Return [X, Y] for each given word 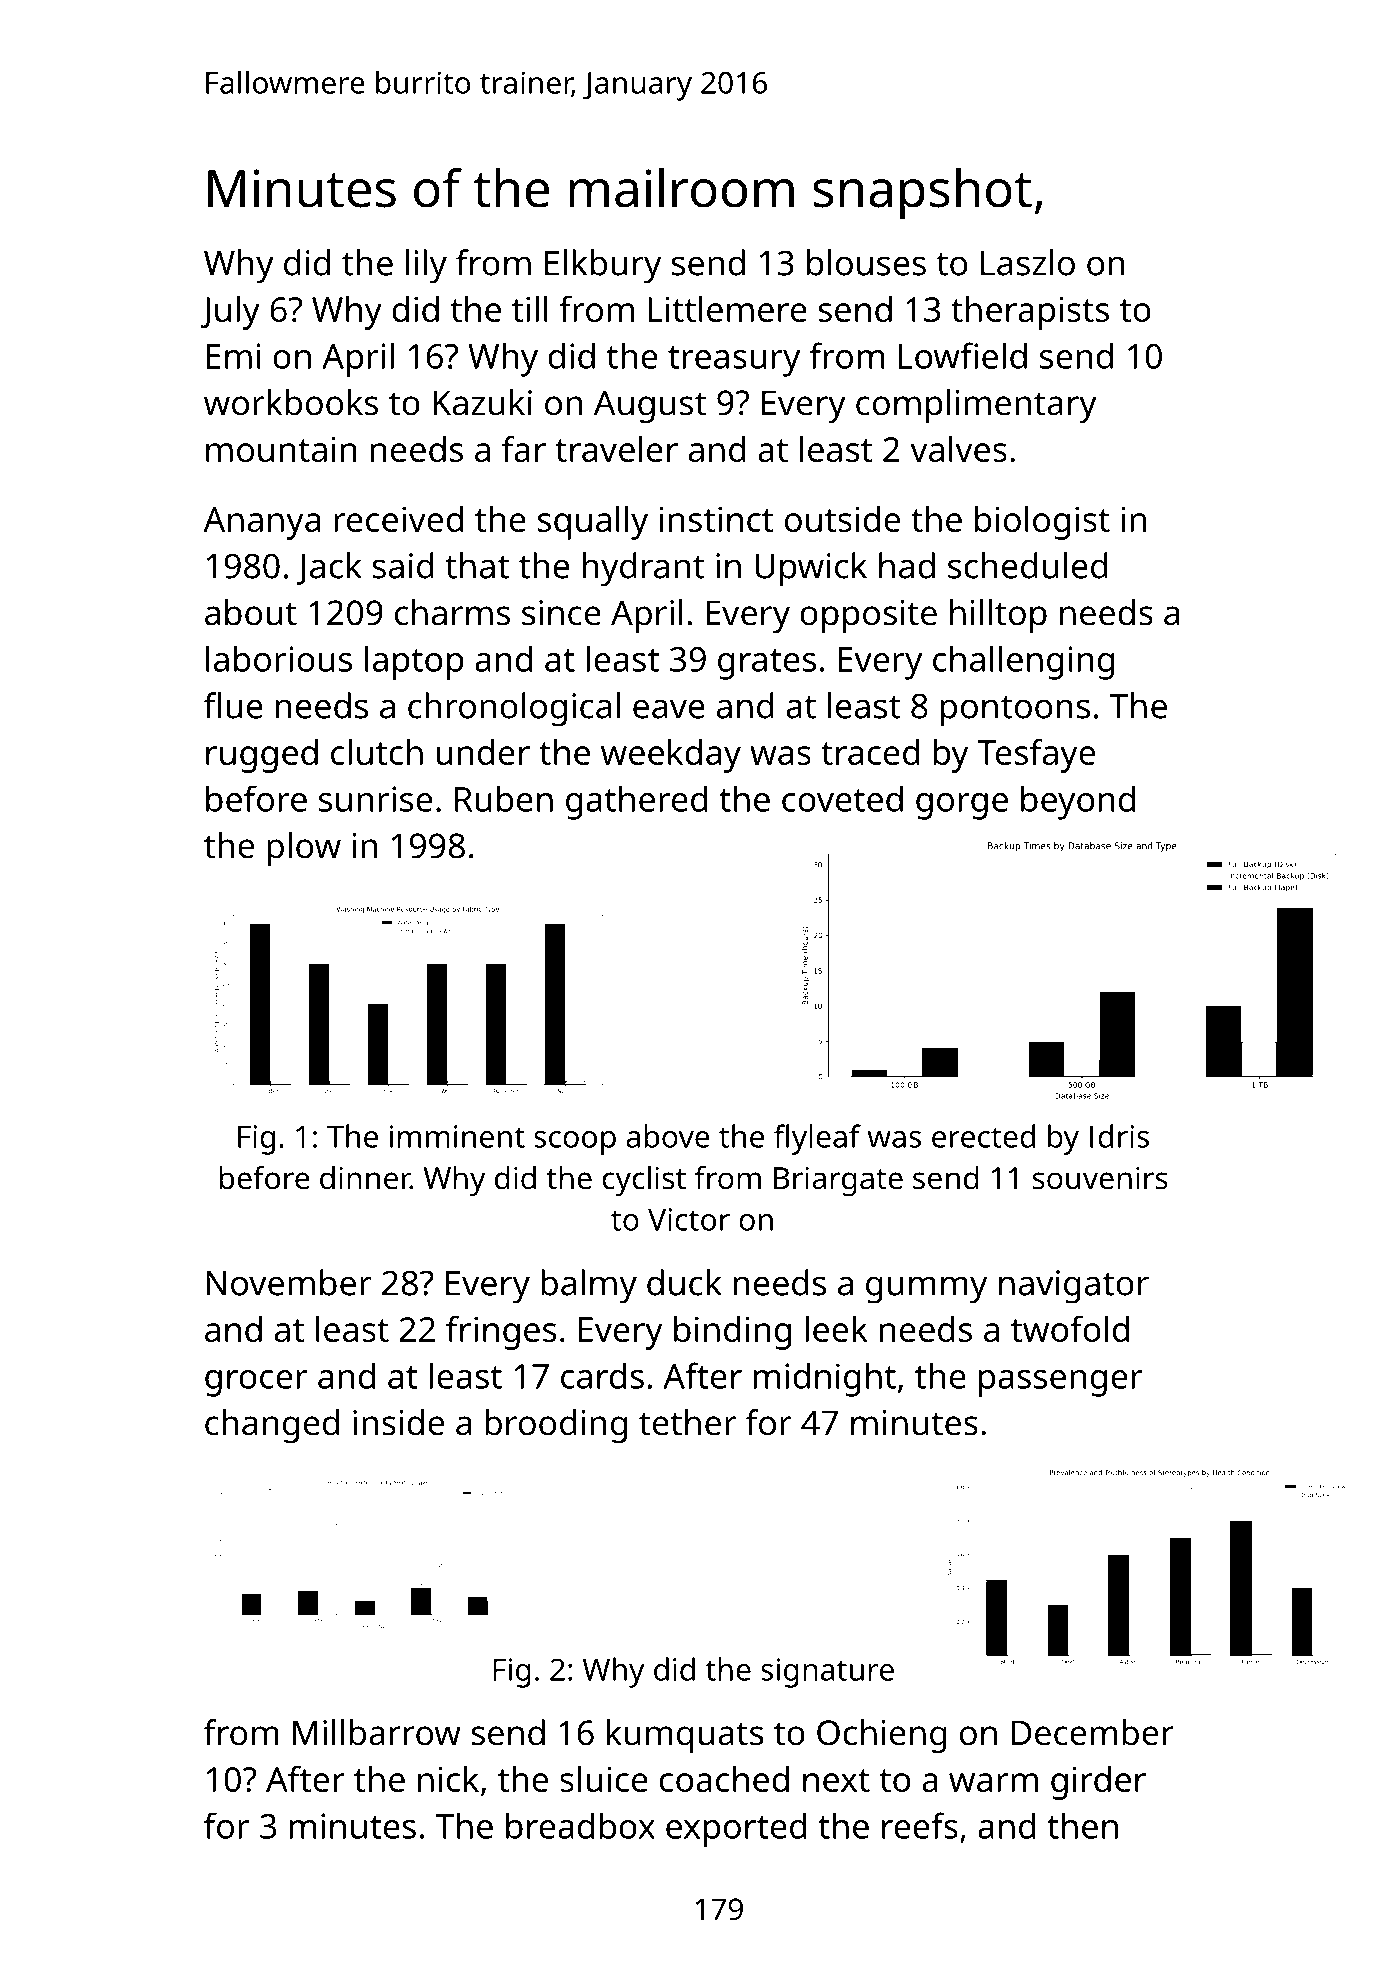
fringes [501, 1332]
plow [304, 849]
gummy [926, 1290]
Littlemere [728, 309]
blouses [866, 262]
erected [983, 1136]
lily [426, 266]
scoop [575, 1143]
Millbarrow [377, 1732]
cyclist [644, 1181]
